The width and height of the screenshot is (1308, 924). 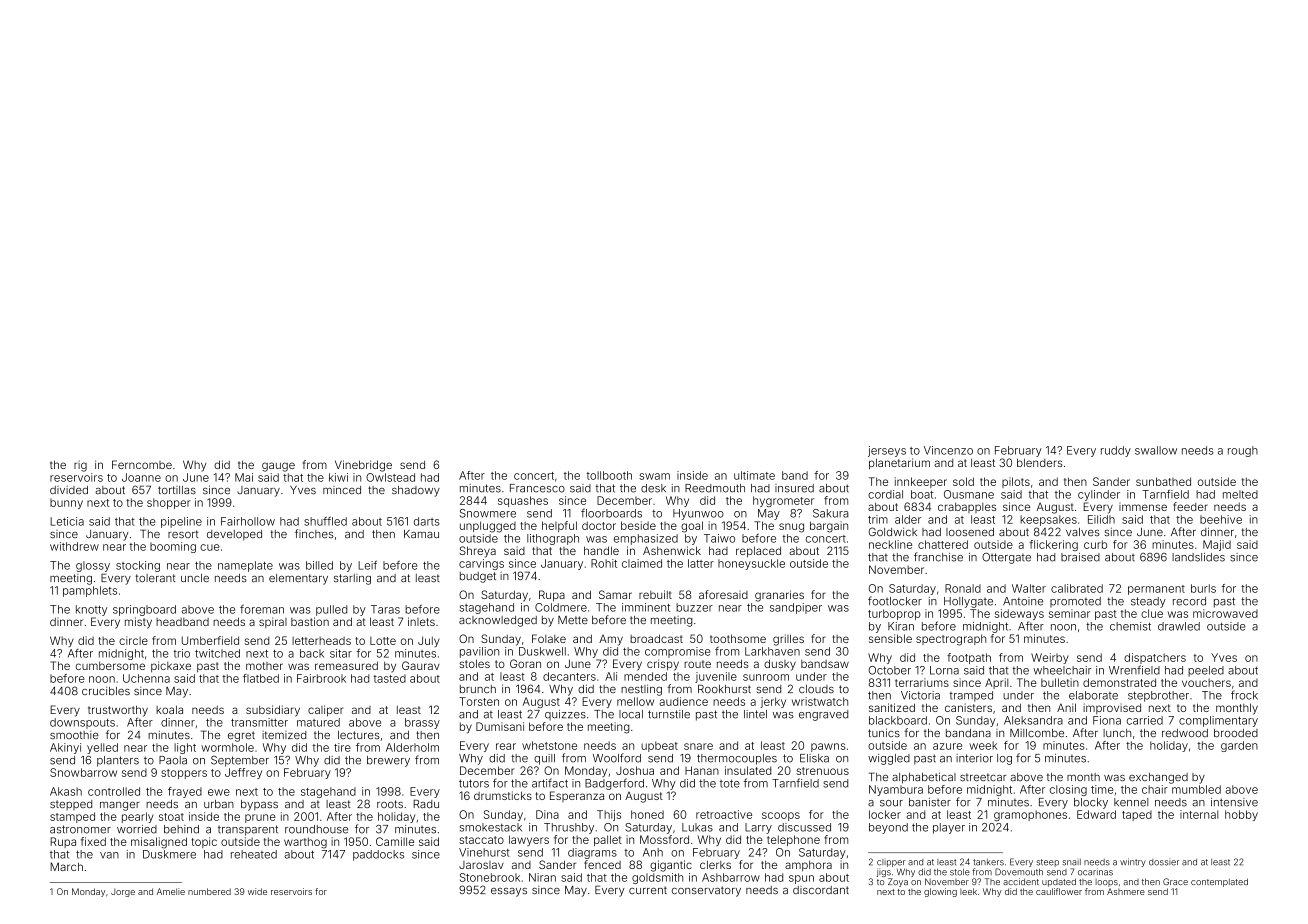 What do you see at coordinates (816, 689) in the screenshot?
I see `clouds` at bounding box center [816, 689].
